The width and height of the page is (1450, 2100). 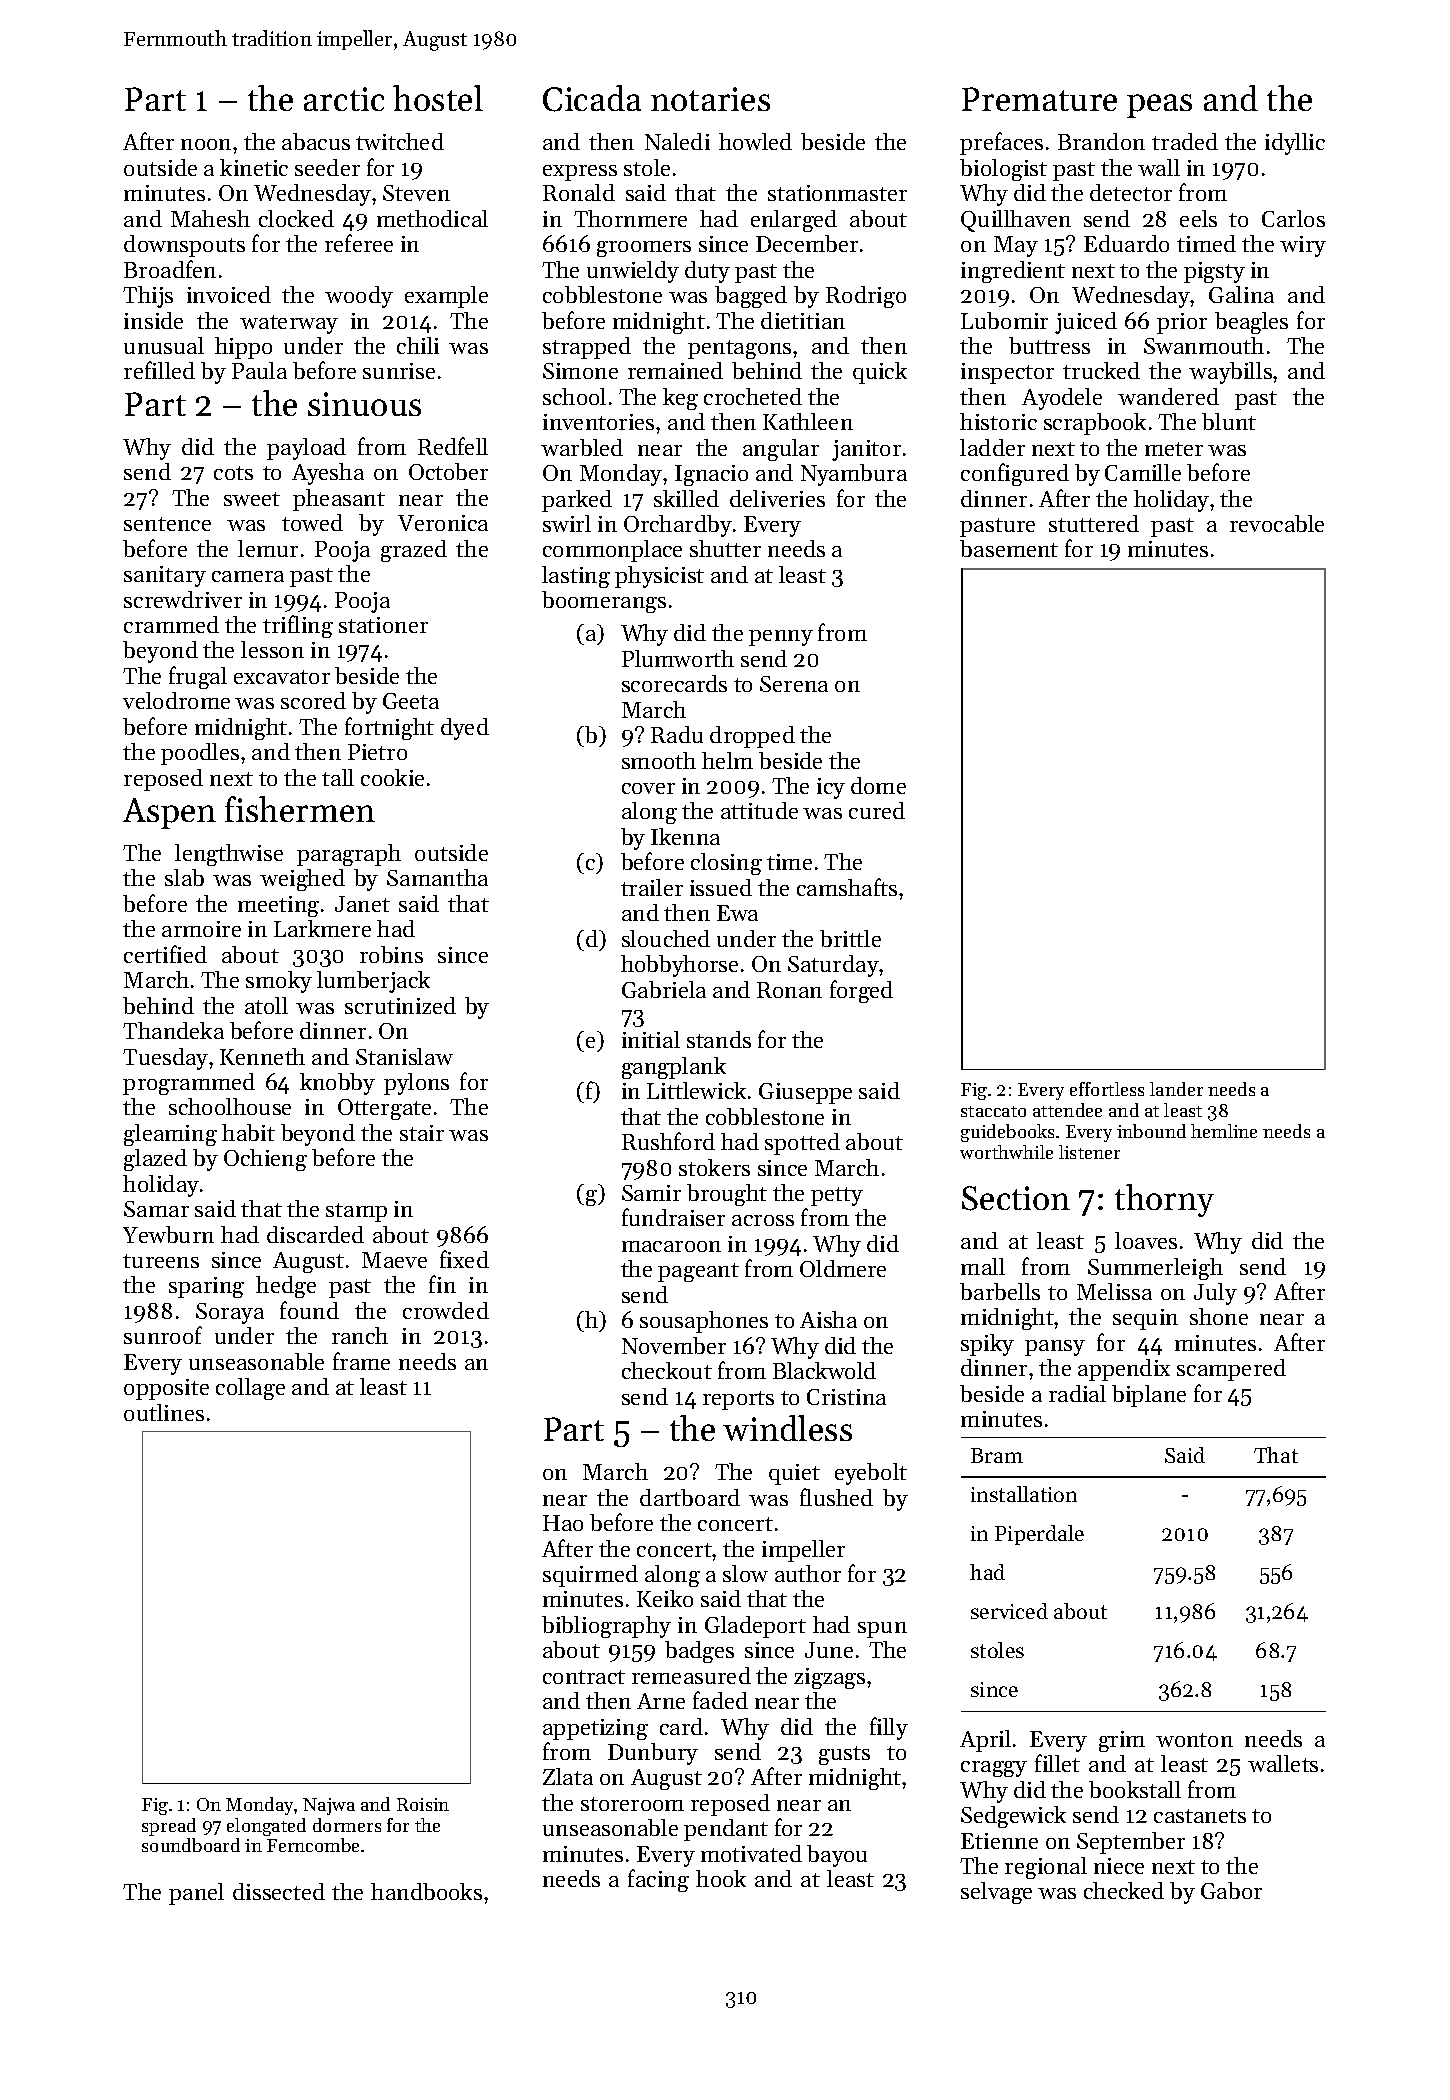 What do you see at coordinates (1055, 1348) in the page?
I see `pansy` at bounding box center [1055, 1348].
